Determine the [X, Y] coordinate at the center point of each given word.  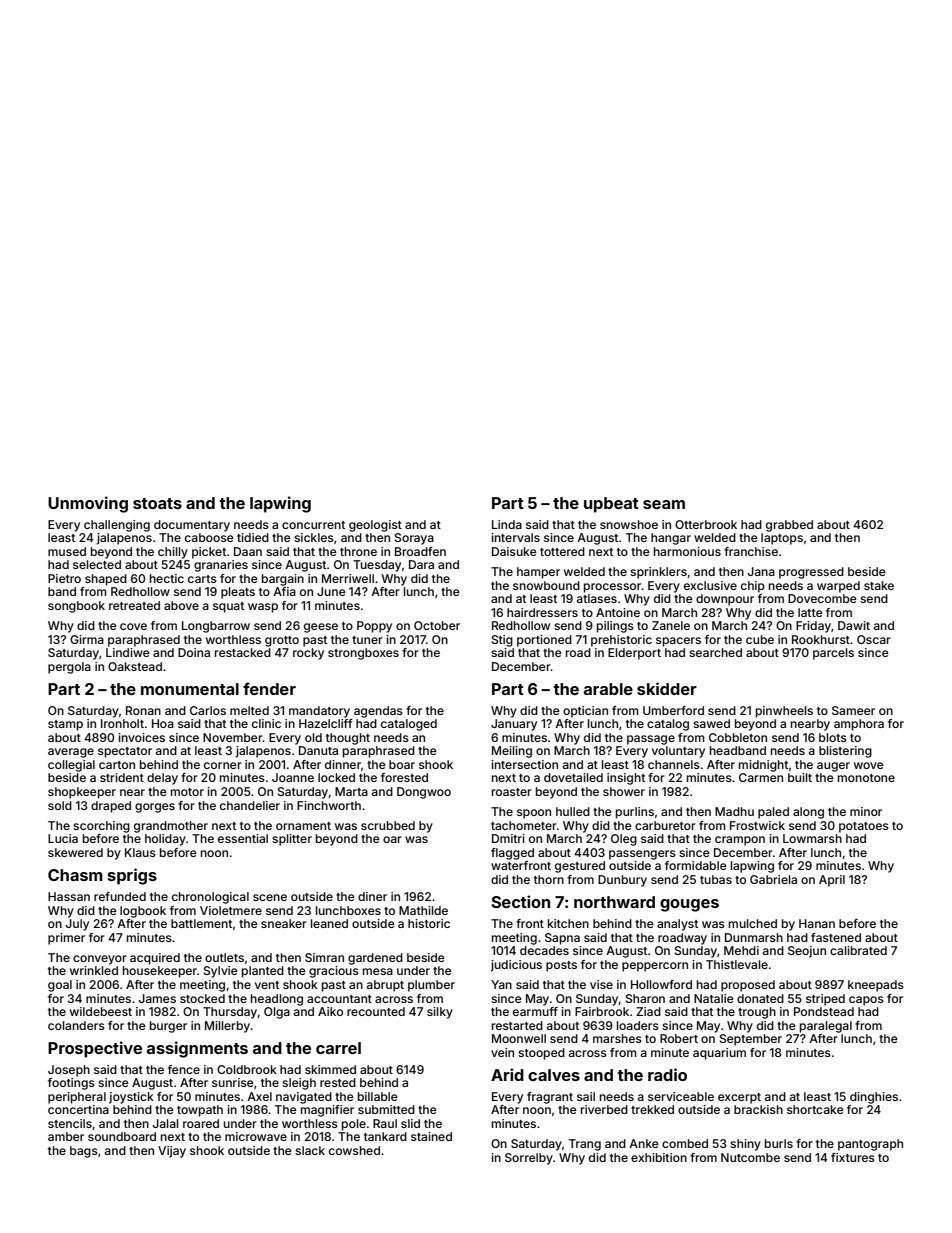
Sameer [853, 710]
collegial [71, 766]
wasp [263, 608]
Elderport [634, 654]
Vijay [172, 1152]
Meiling [512, 752]
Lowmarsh [812, 838]
